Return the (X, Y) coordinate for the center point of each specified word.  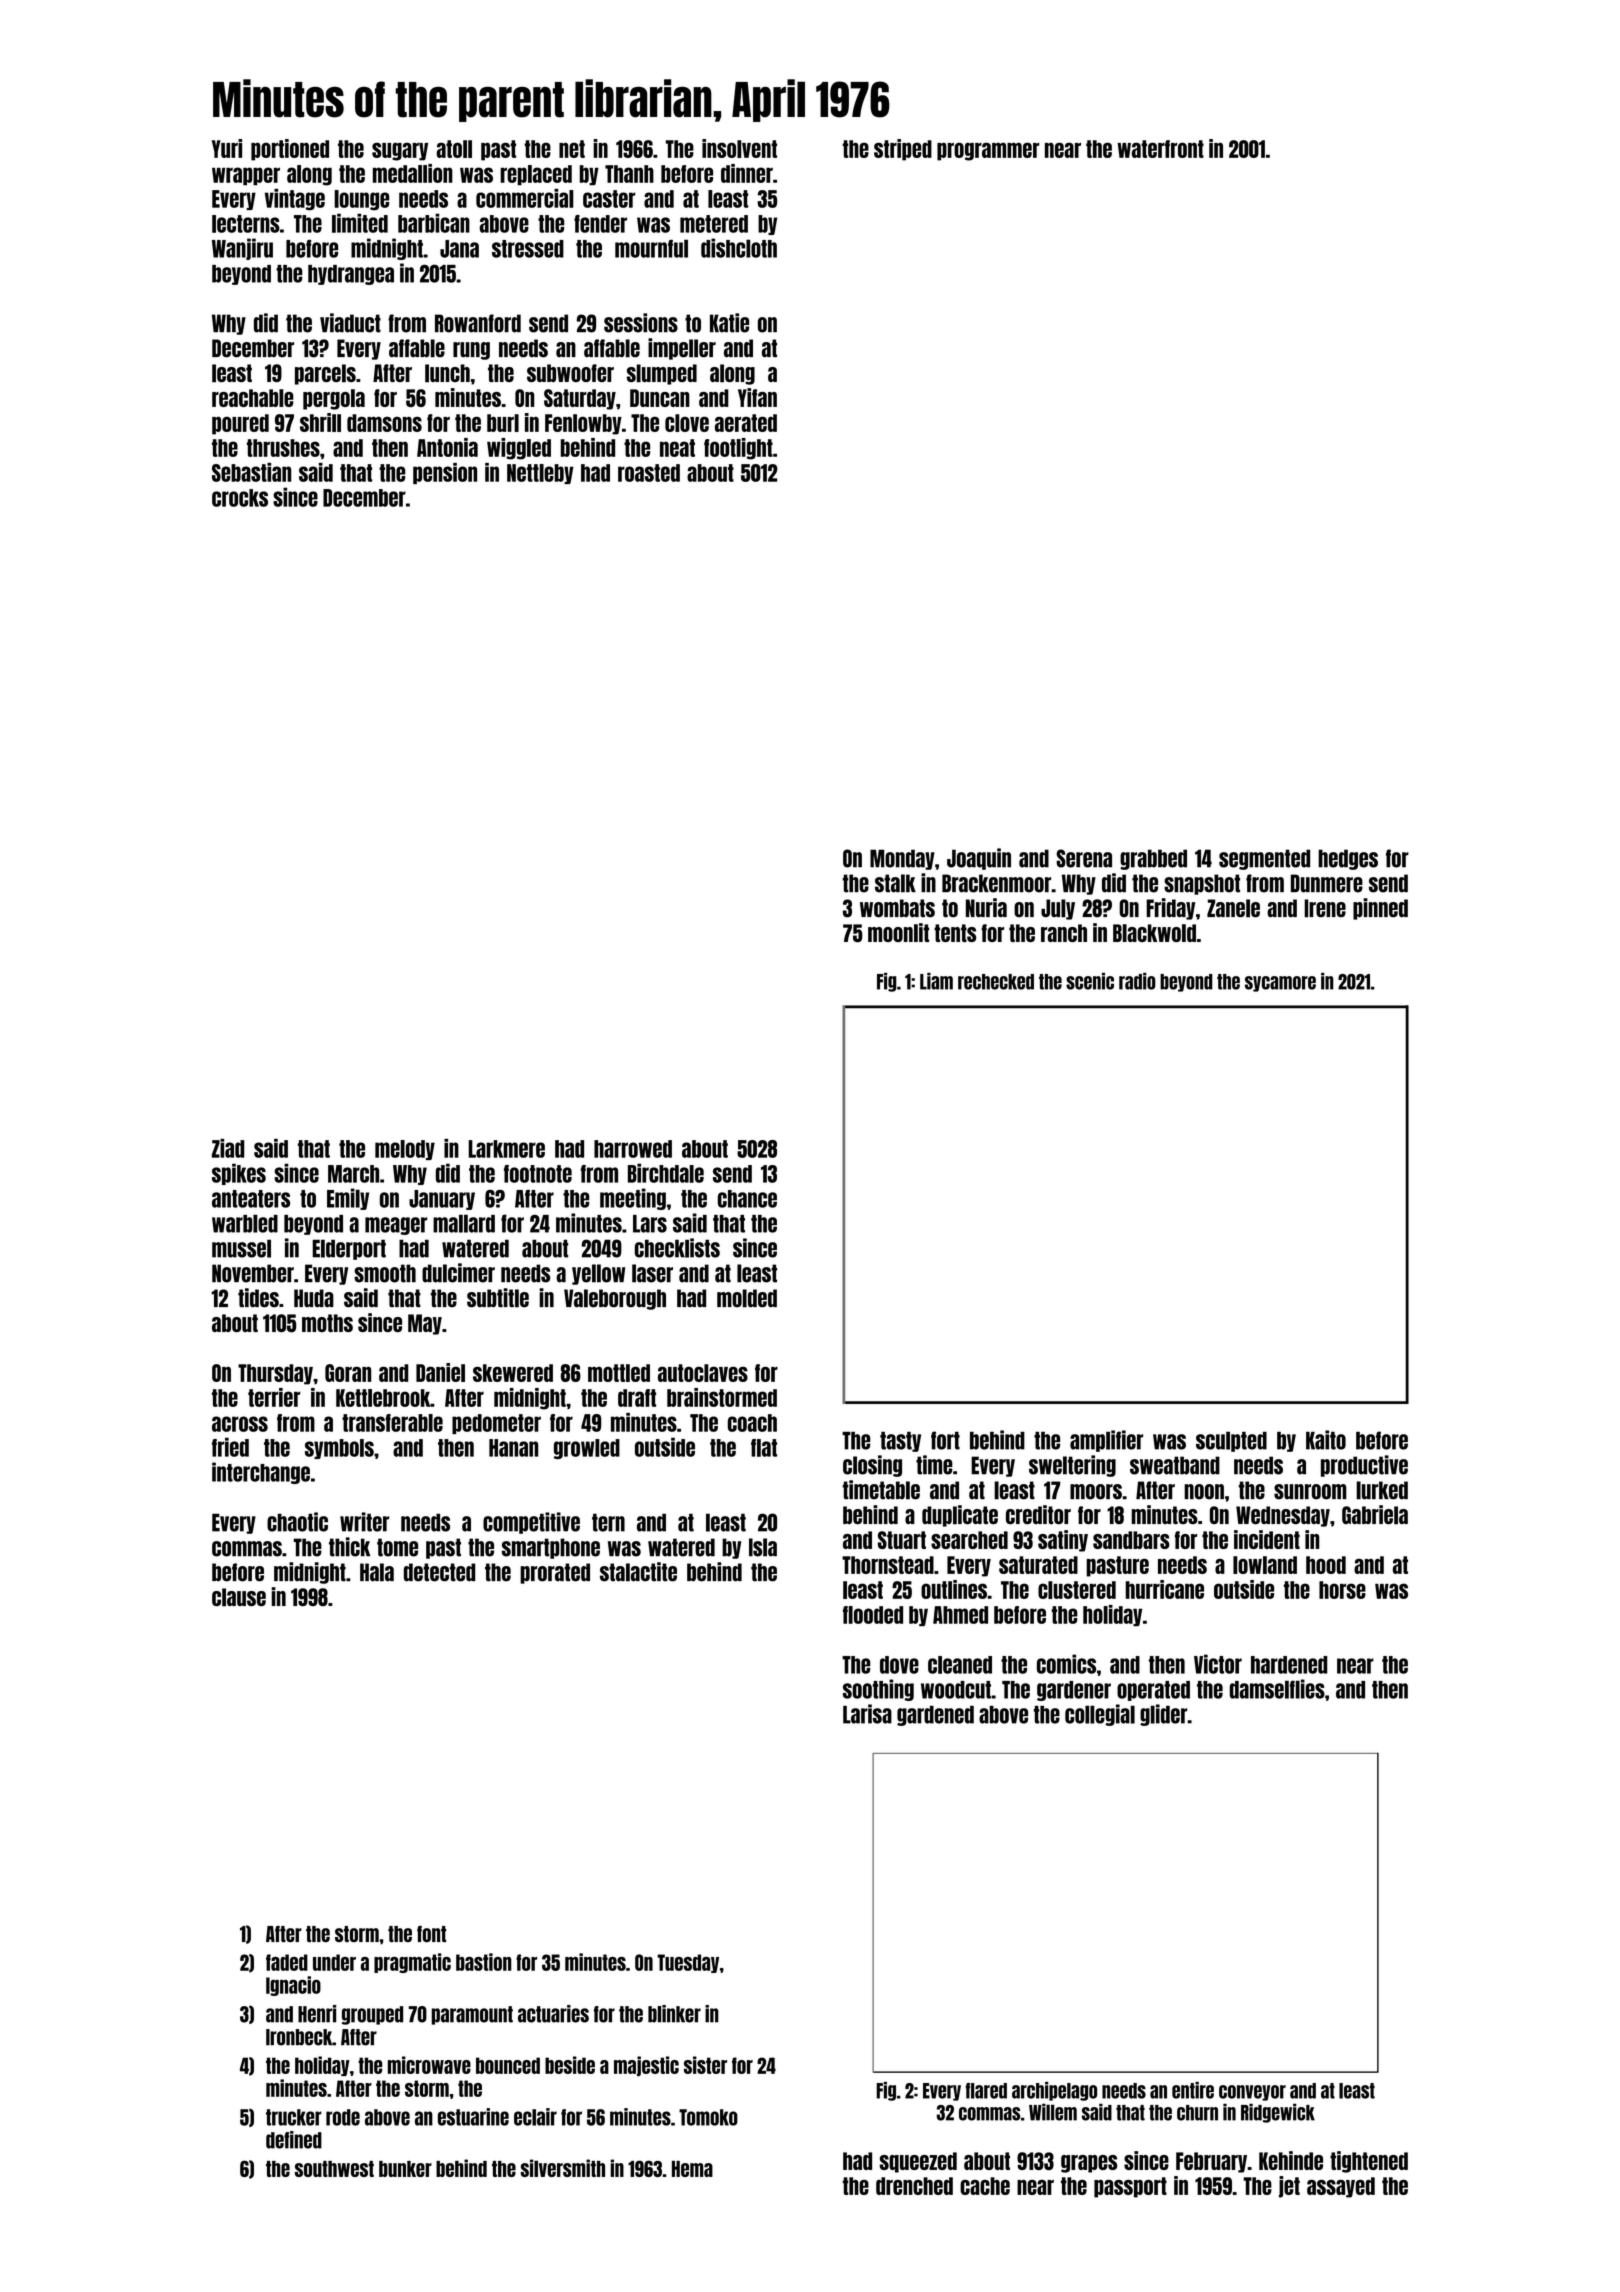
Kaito (1326, 1440)
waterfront (1161, 149)
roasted (649, 473)
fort (945, 1440)
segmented (1264, 859)
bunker (405, 2169)
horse (1342, 1590)
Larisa (867, 1714)
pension (445, 473)
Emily (348, 1199)
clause (239, 1597)
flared (986, 2091)
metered (714, 224)
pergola (334, 399)
